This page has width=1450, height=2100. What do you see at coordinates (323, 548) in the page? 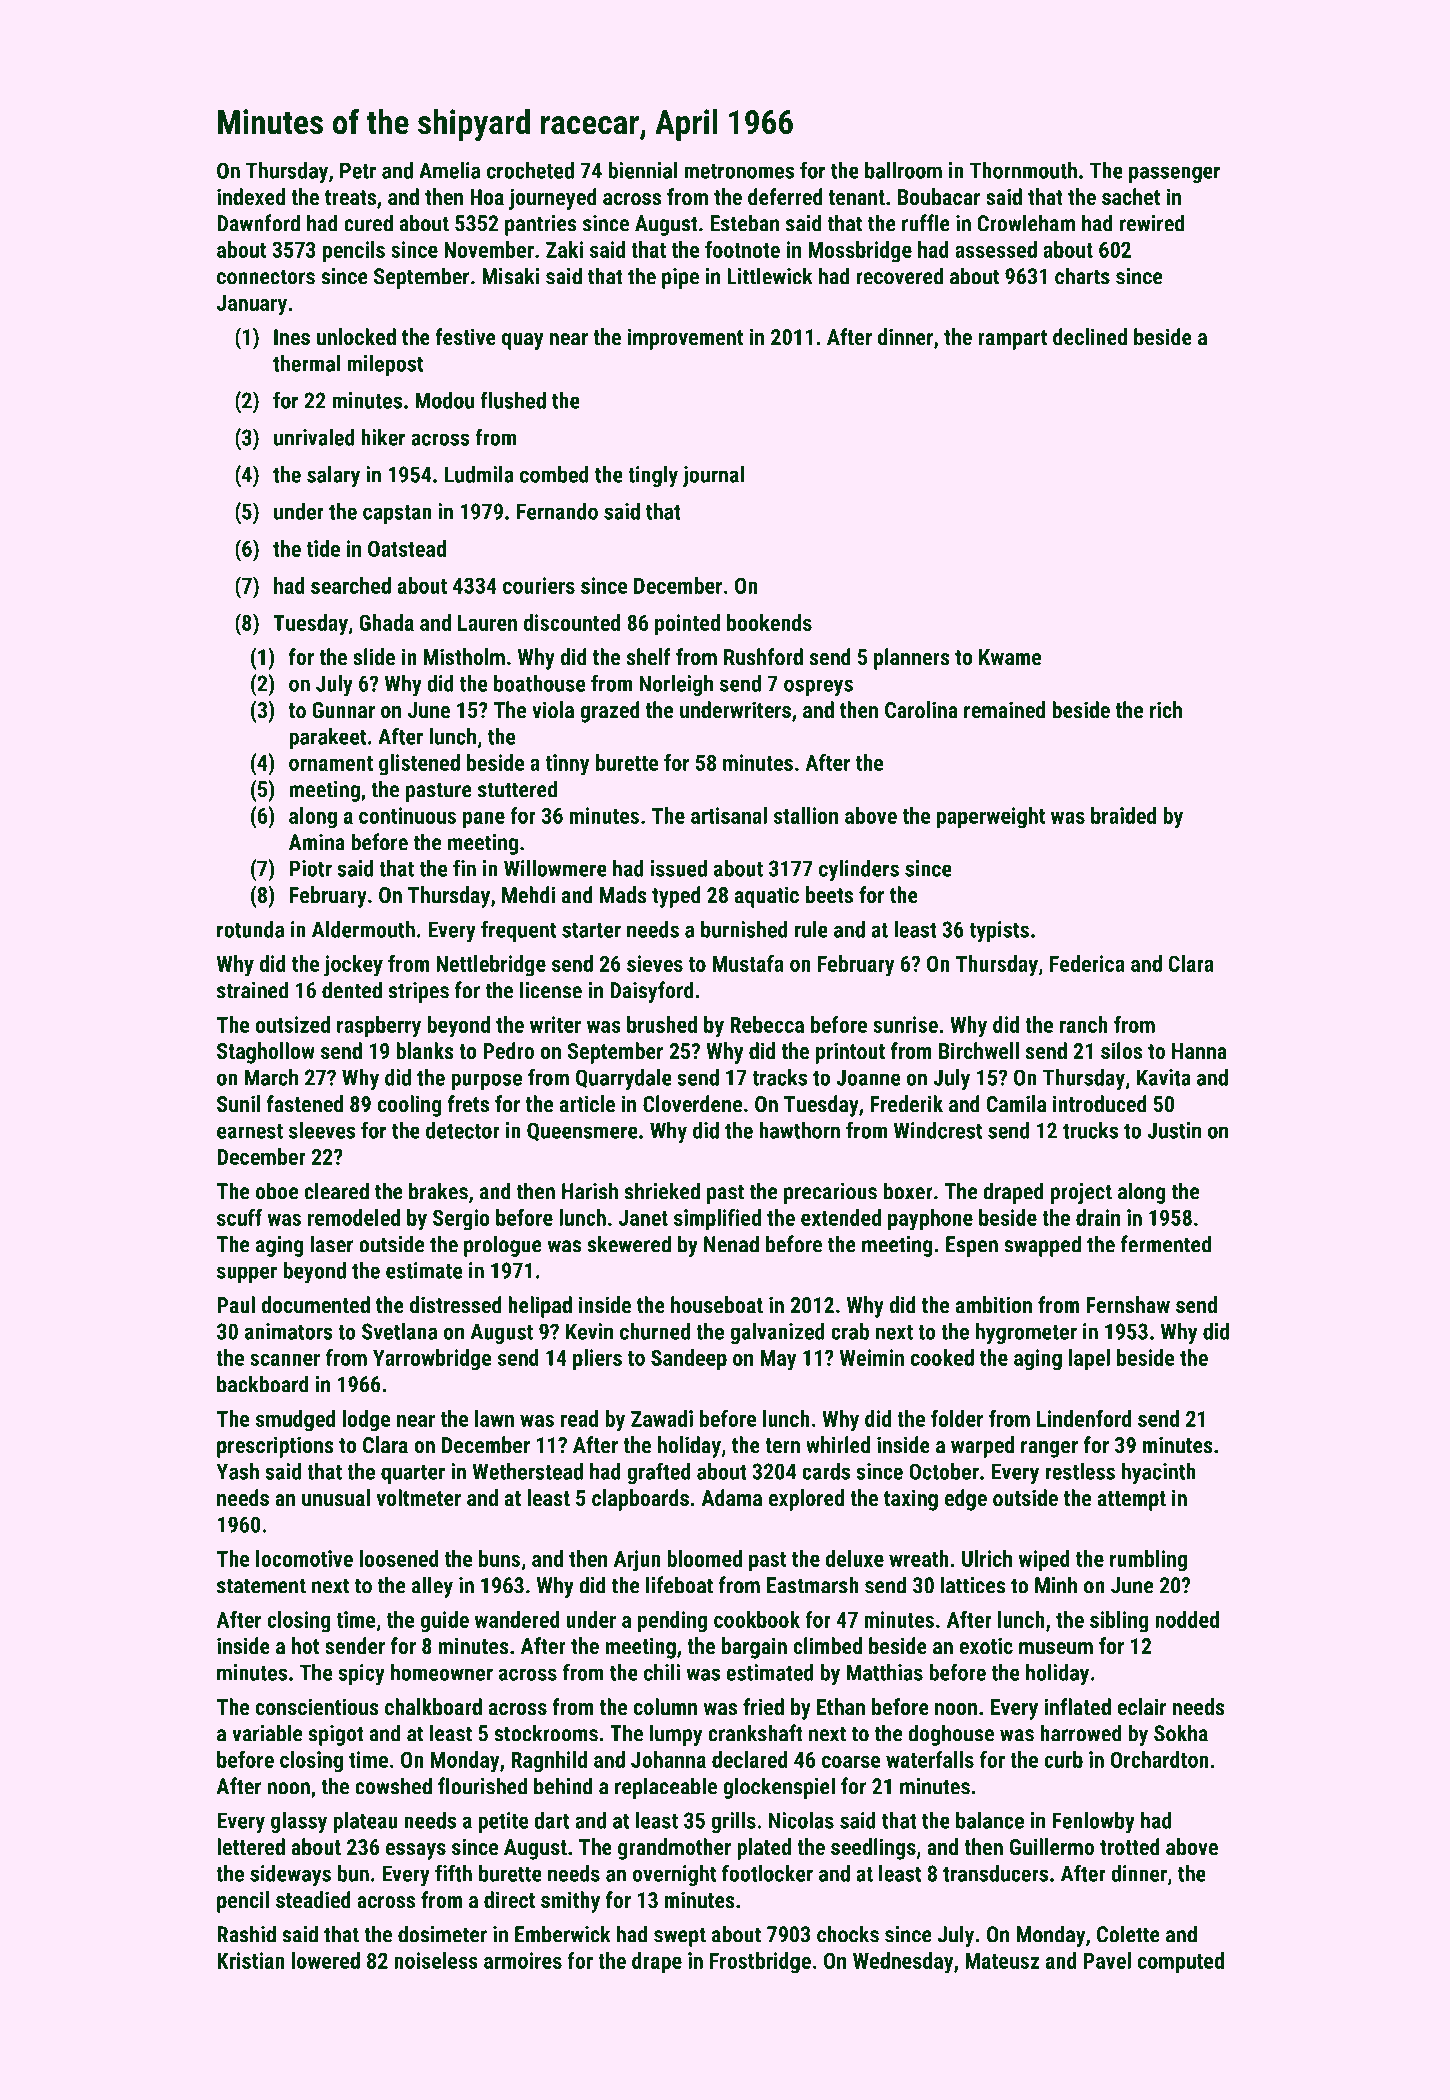
I see `tide` at bounding box center [323, 548].
